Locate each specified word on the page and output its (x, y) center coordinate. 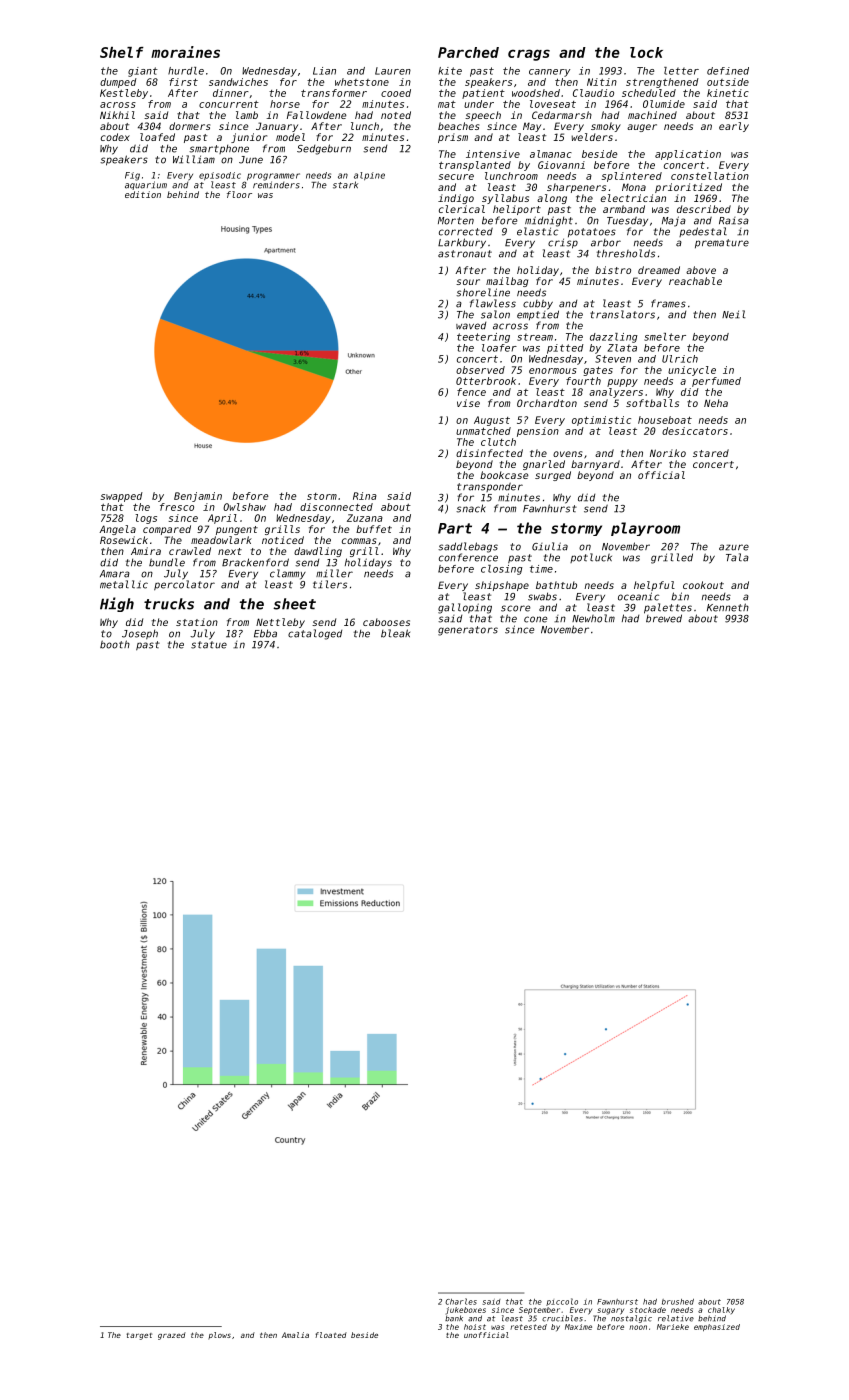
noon (638, 1327)
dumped (118, 83)
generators (468, 631)
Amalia (295, 1335)
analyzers (616, 393)
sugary (610, 1311)
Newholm (593, 618)
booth (115, 644)
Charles (461, 1301)
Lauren (393, 71)
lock (646, 52)
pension (538, 432)
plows (219, 1336)
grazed (172, 1336)
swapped (122, 497)
